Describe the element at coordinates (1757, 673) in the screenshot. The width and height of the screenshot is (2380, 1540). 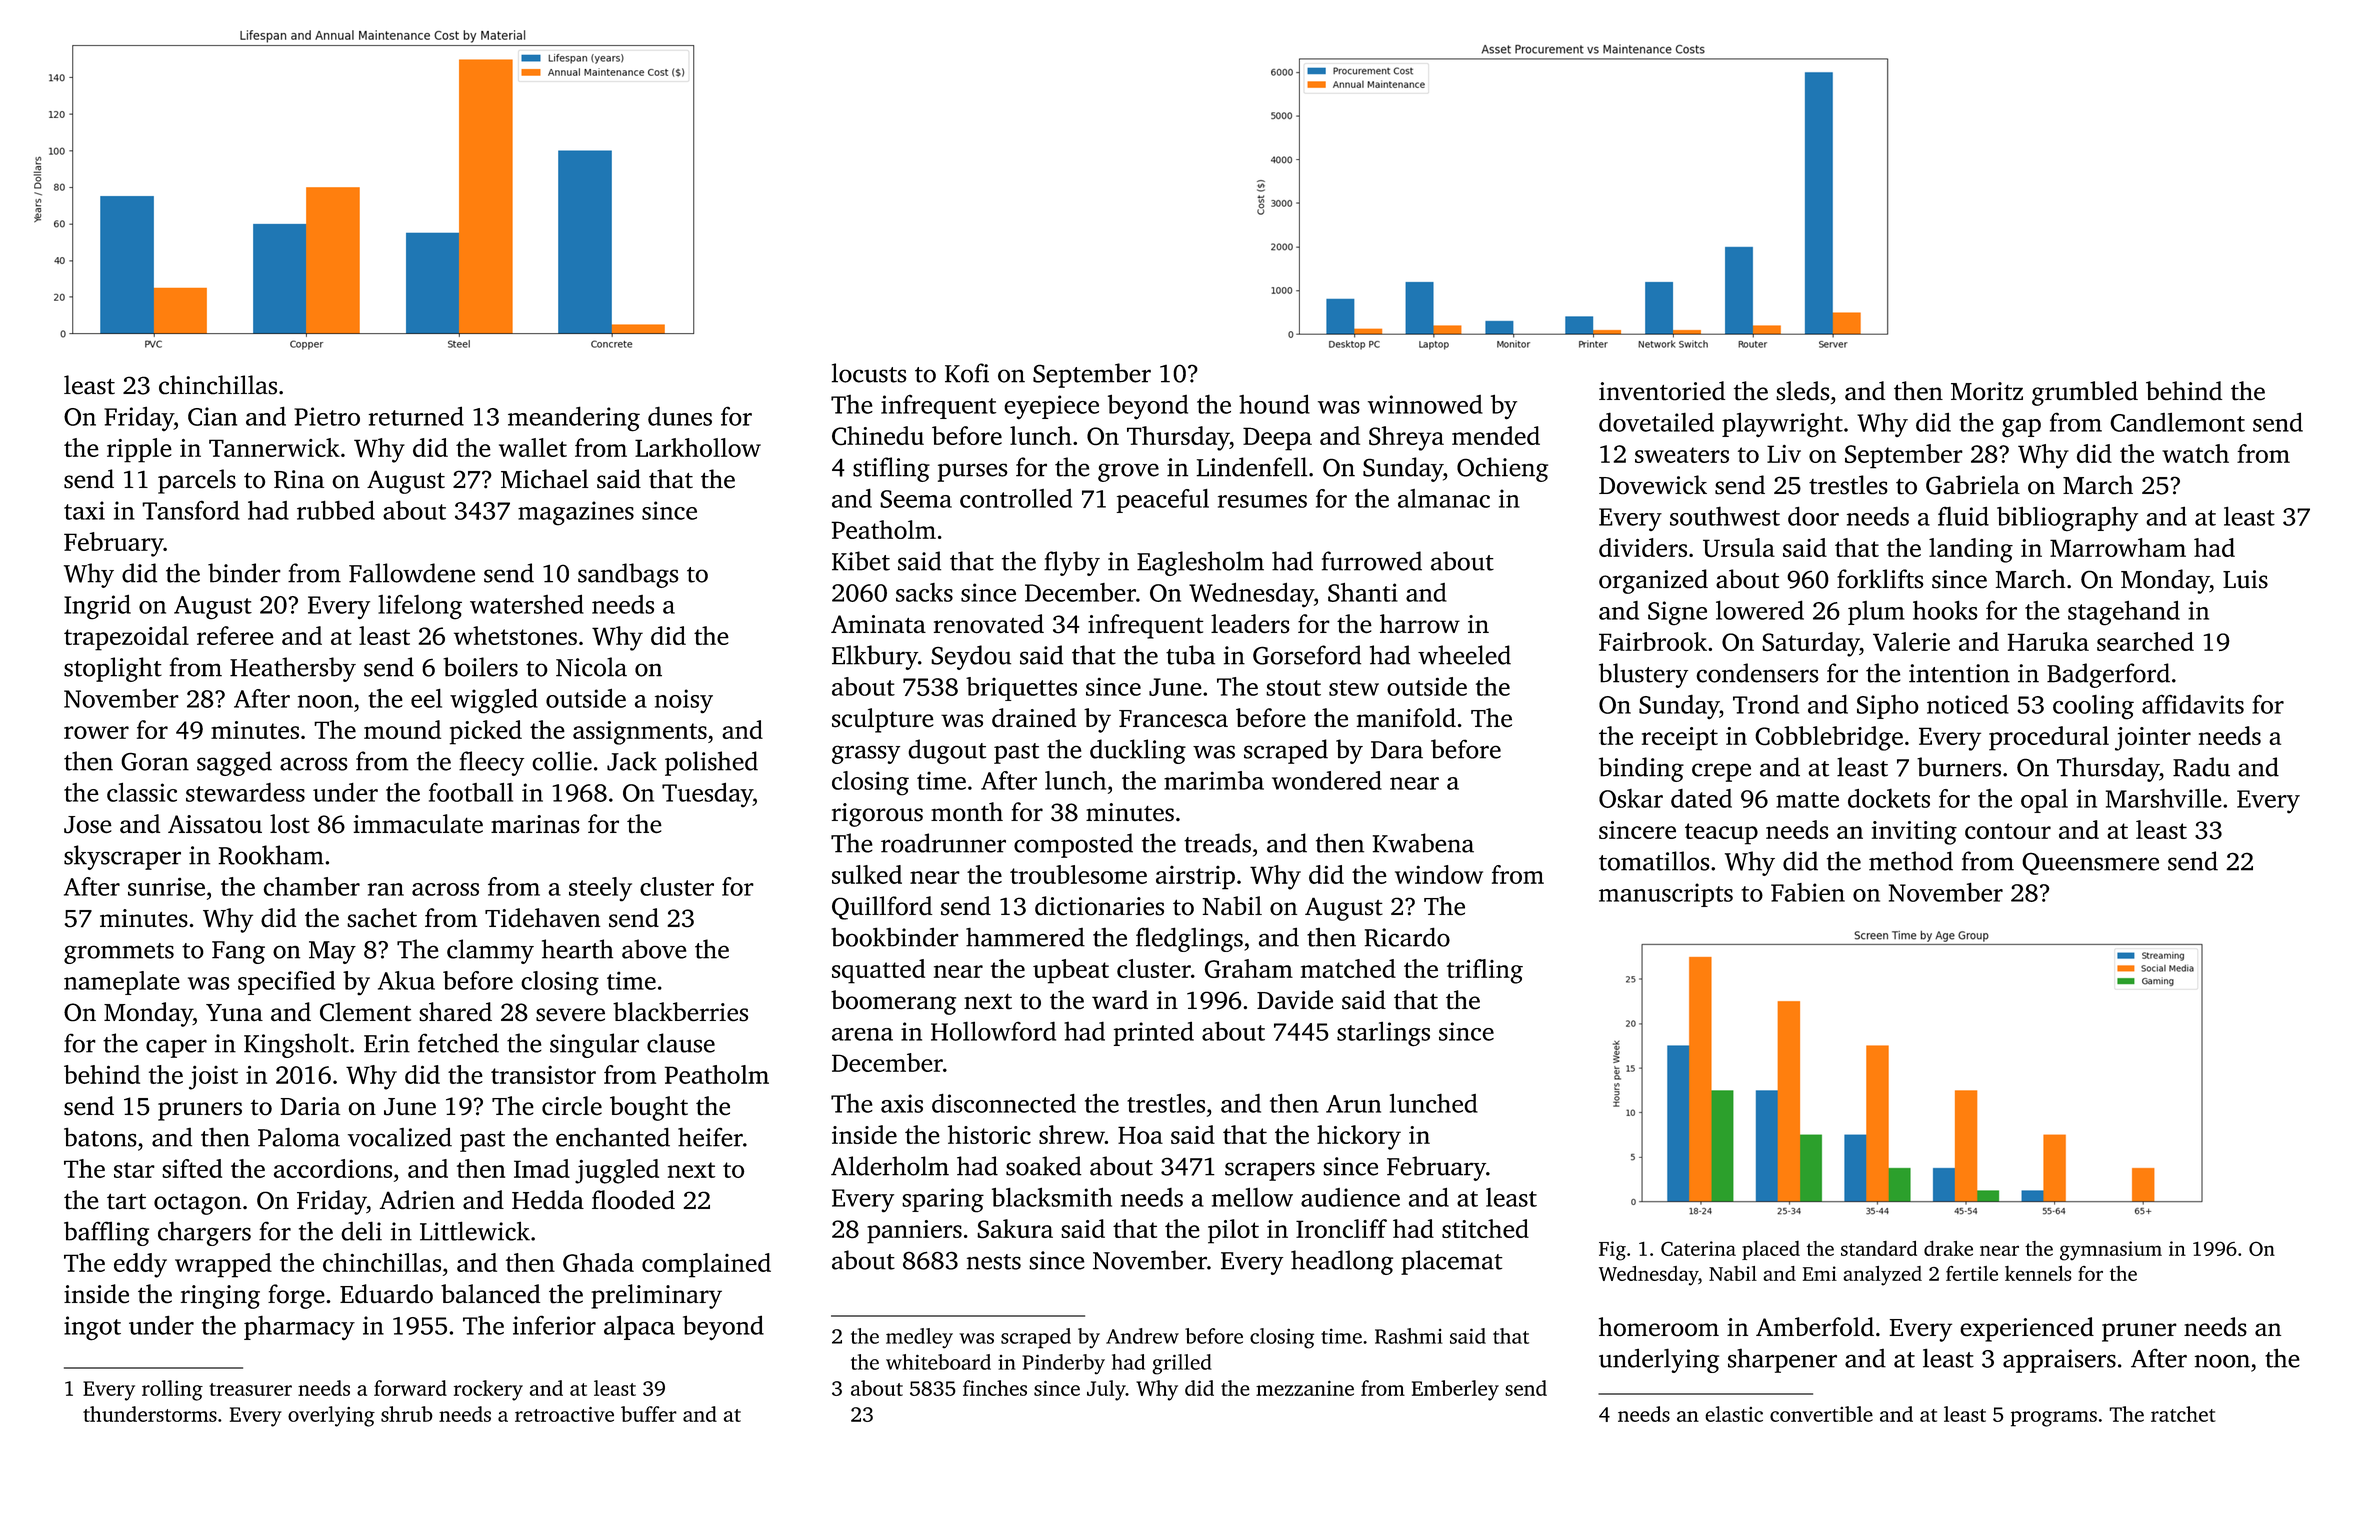
I see `condensers` at that location.
